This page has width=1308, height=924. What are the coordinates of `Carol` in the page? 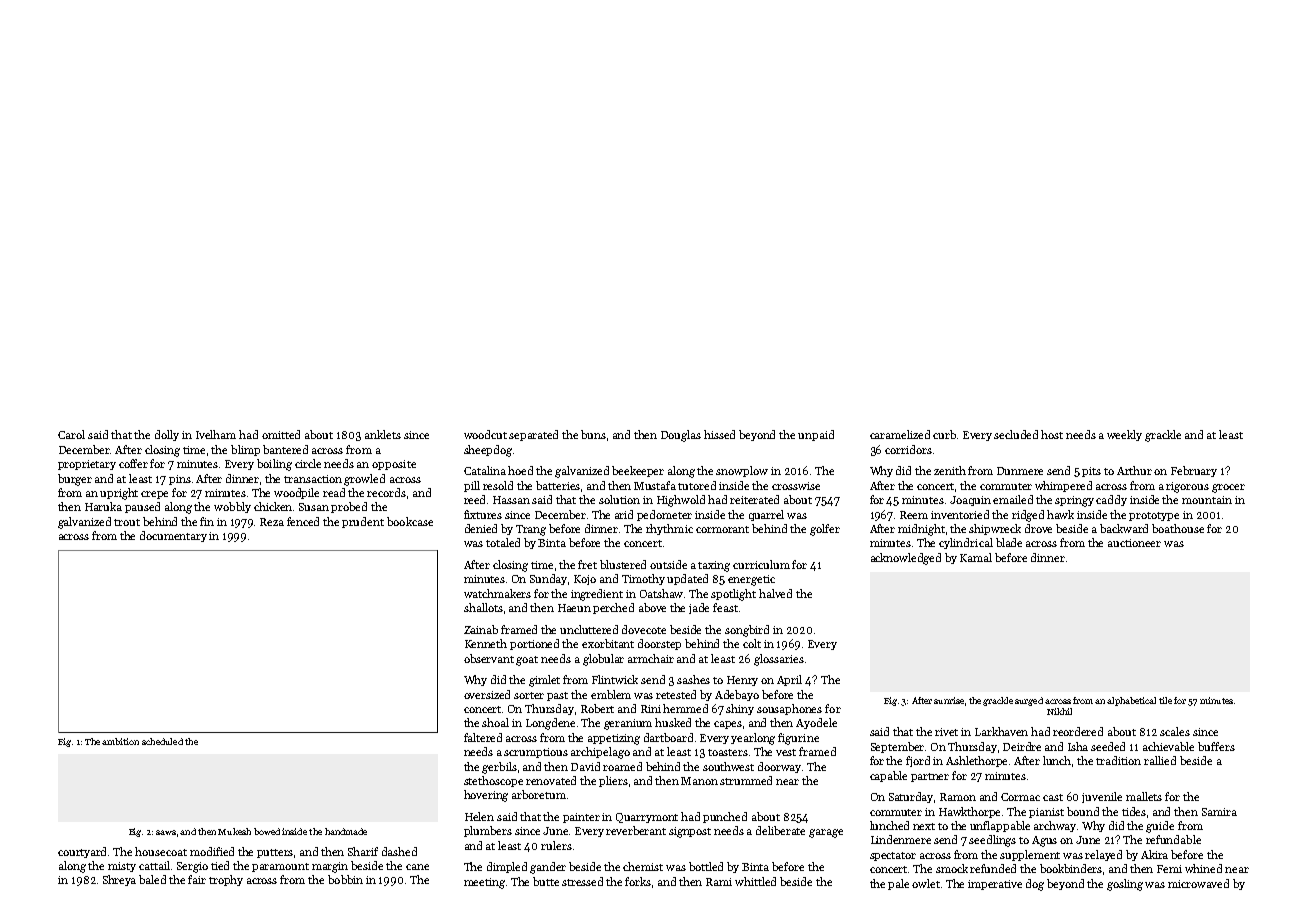 It's located at (71, 434).
